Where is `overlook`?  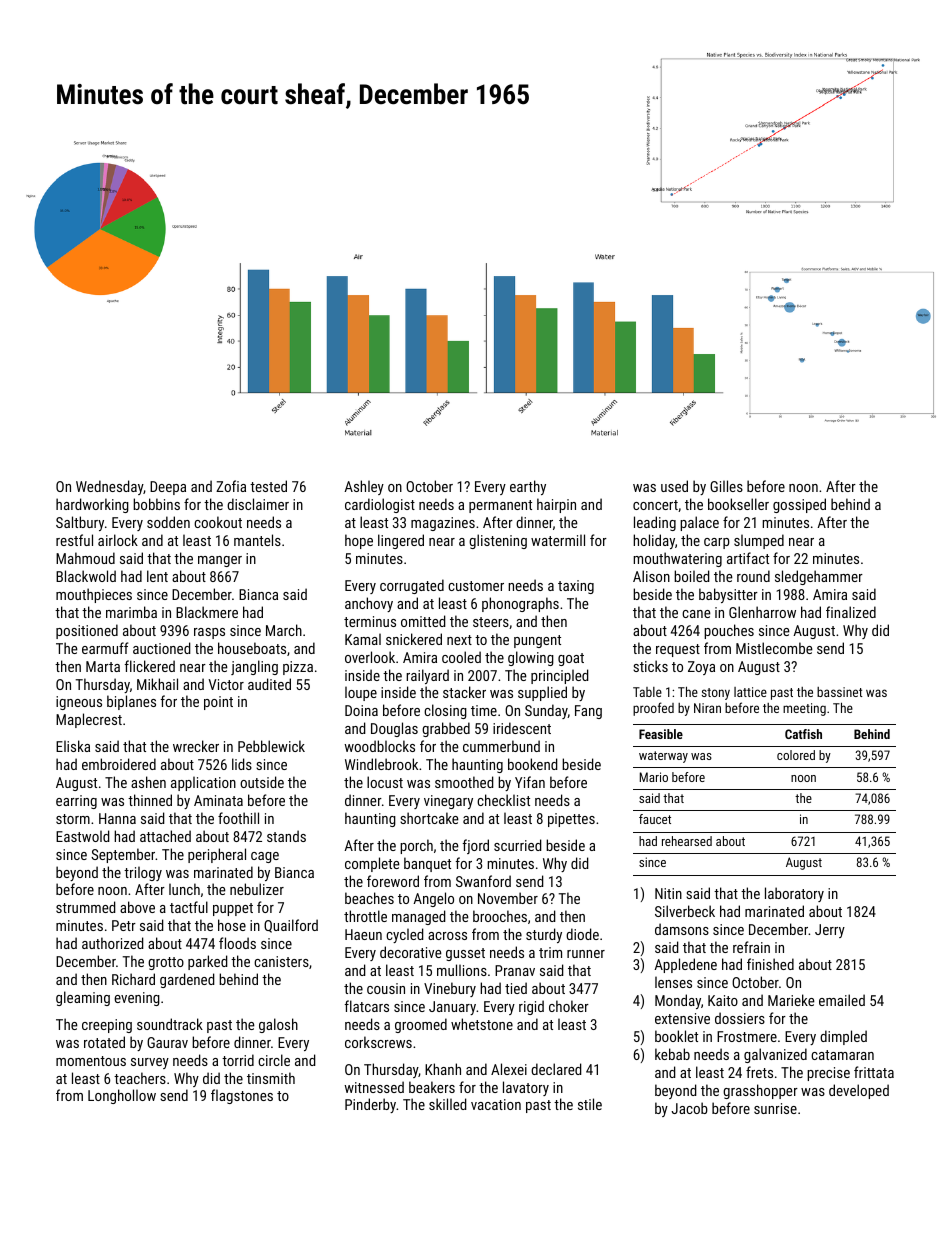
overlook is located at coordinates (370, 657).
